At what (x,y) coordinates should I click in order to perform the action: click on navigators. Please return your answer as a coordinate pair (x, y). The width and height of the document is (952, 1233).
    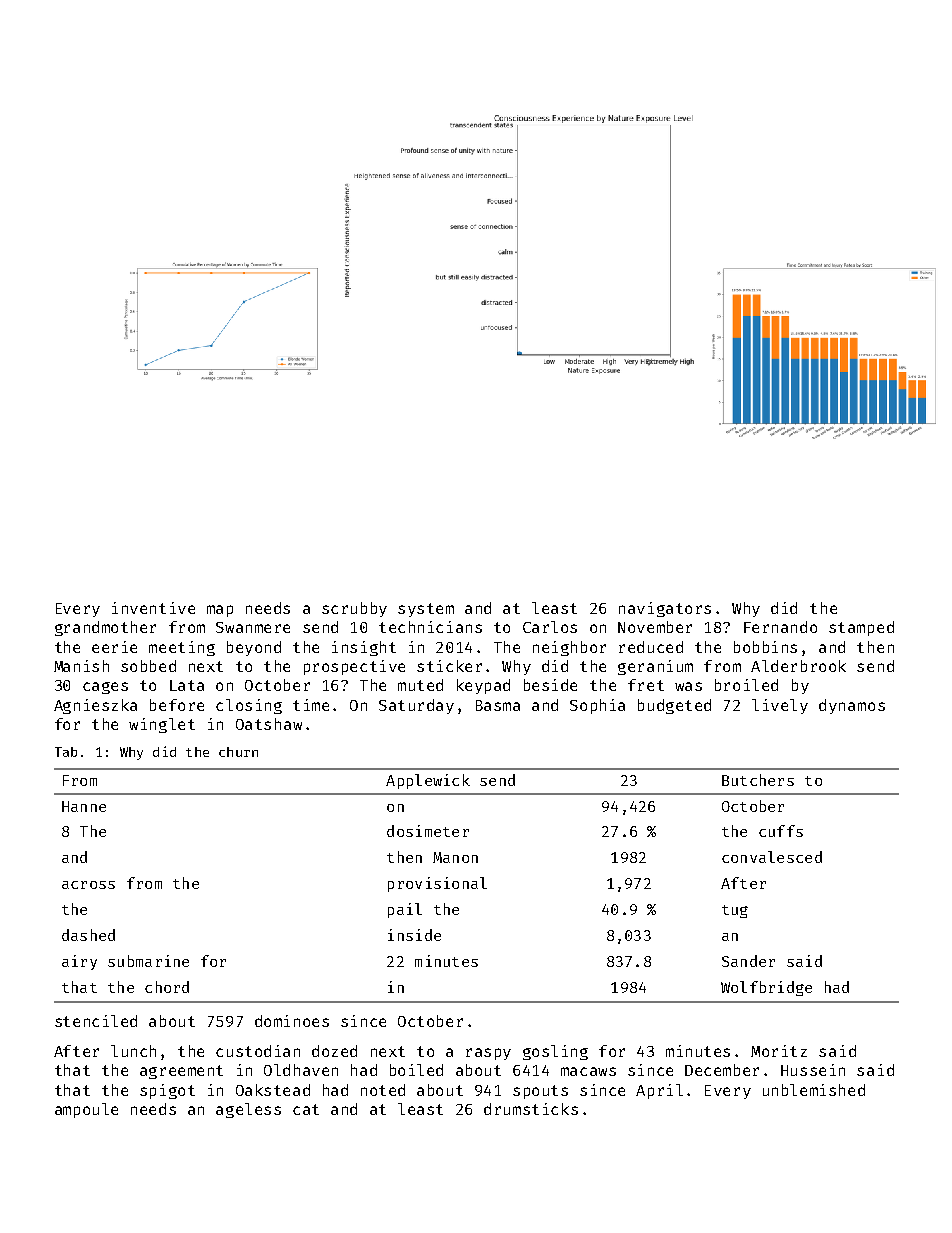
    Looking at the image, I should click on (665, 609).
